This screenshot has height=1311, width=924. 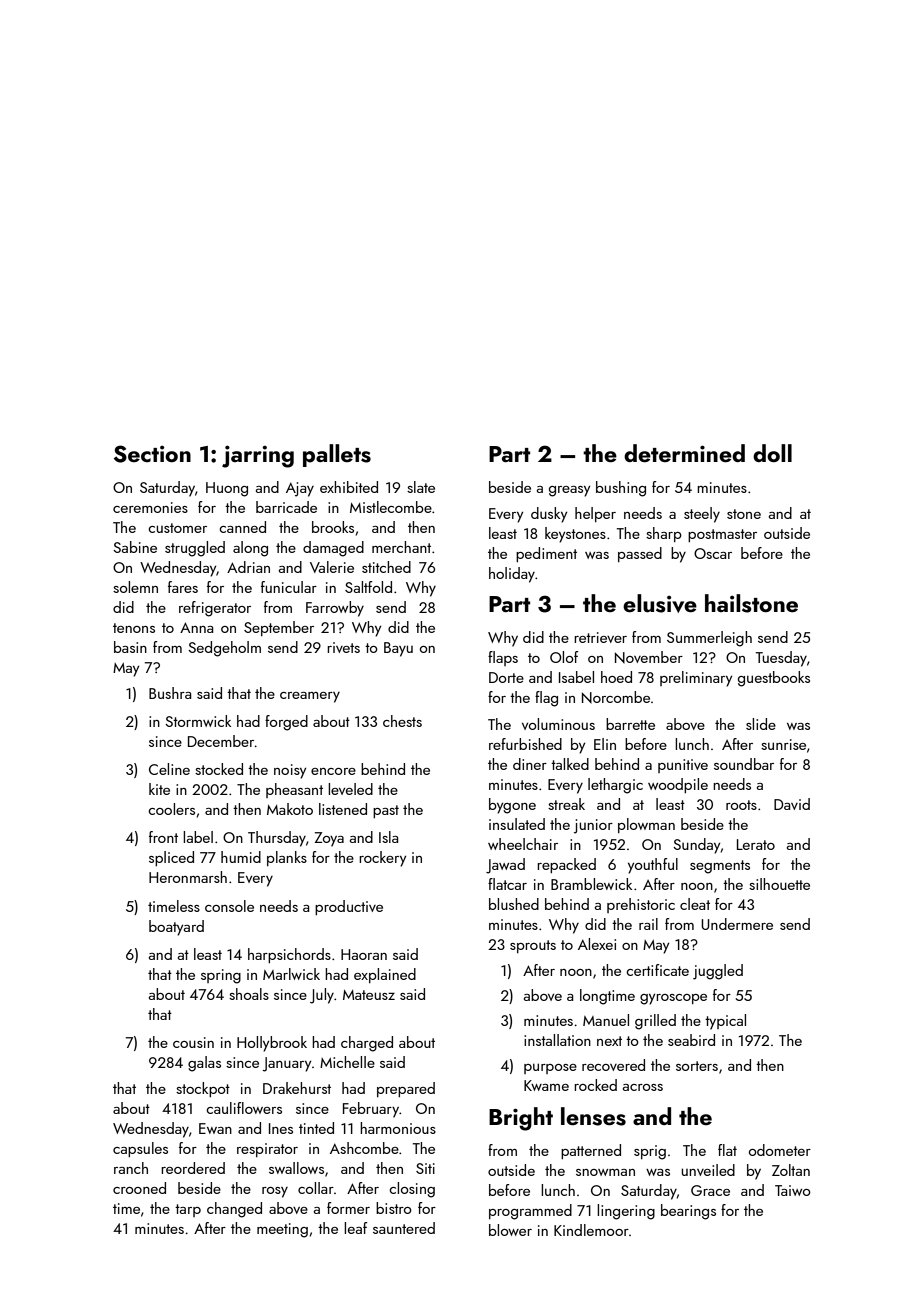 What do you see at coordinates (152, 454) in the screenshot?
I see `Section` at bounding box center [152, 454].
